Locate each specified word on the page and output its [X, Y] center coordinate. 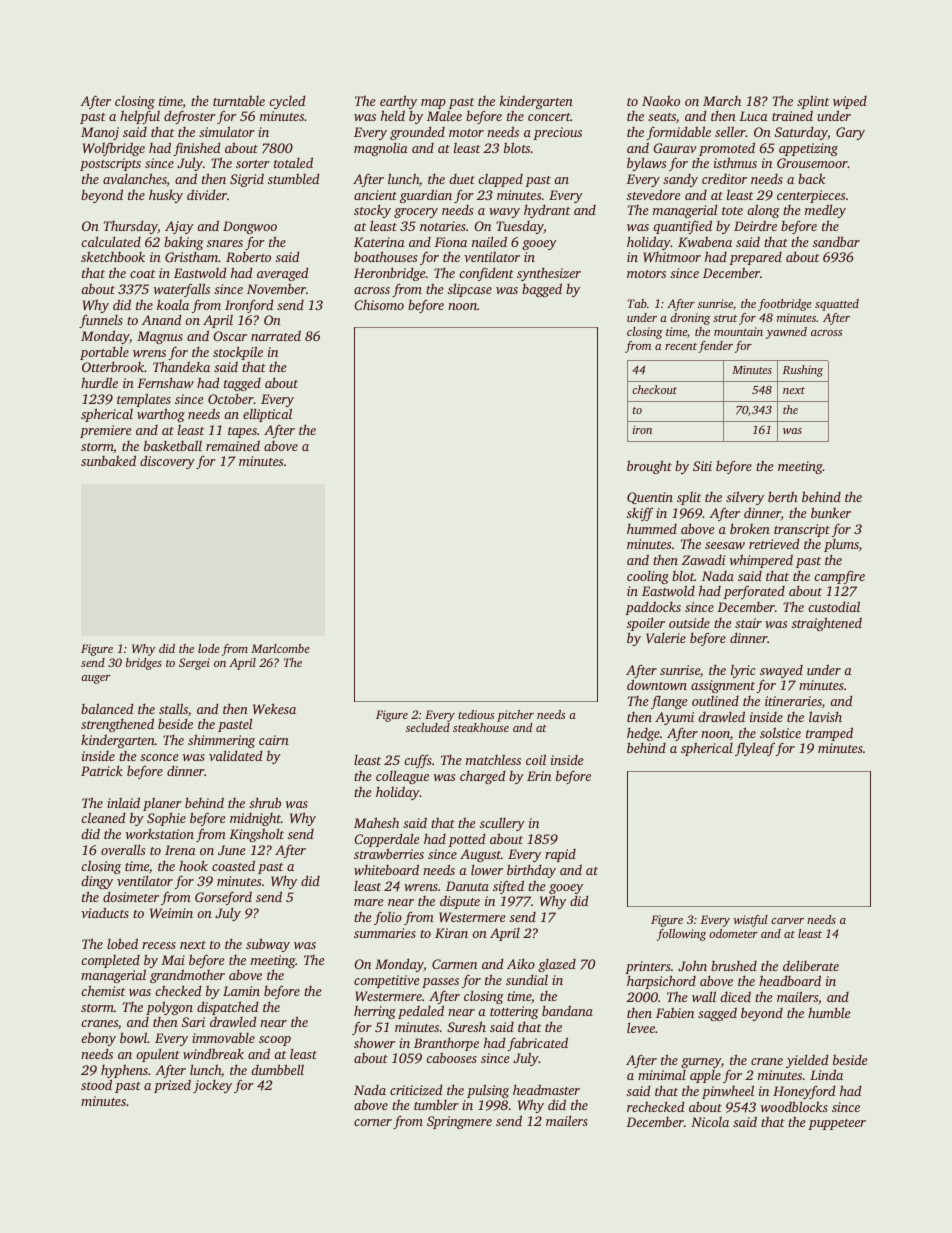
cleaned [103, 817]
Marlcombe [280, 648]
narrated [276, 335]
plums [841, 545]
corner [373, 1122]
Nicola [710, 1121]
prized [172, 1086]
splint [813, 102]
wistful [751, 921]
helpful [140, 117]
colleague [402, 777]
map [433, 104]
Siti [702, 466]
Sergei [194, 664]
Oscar [230, 336]
